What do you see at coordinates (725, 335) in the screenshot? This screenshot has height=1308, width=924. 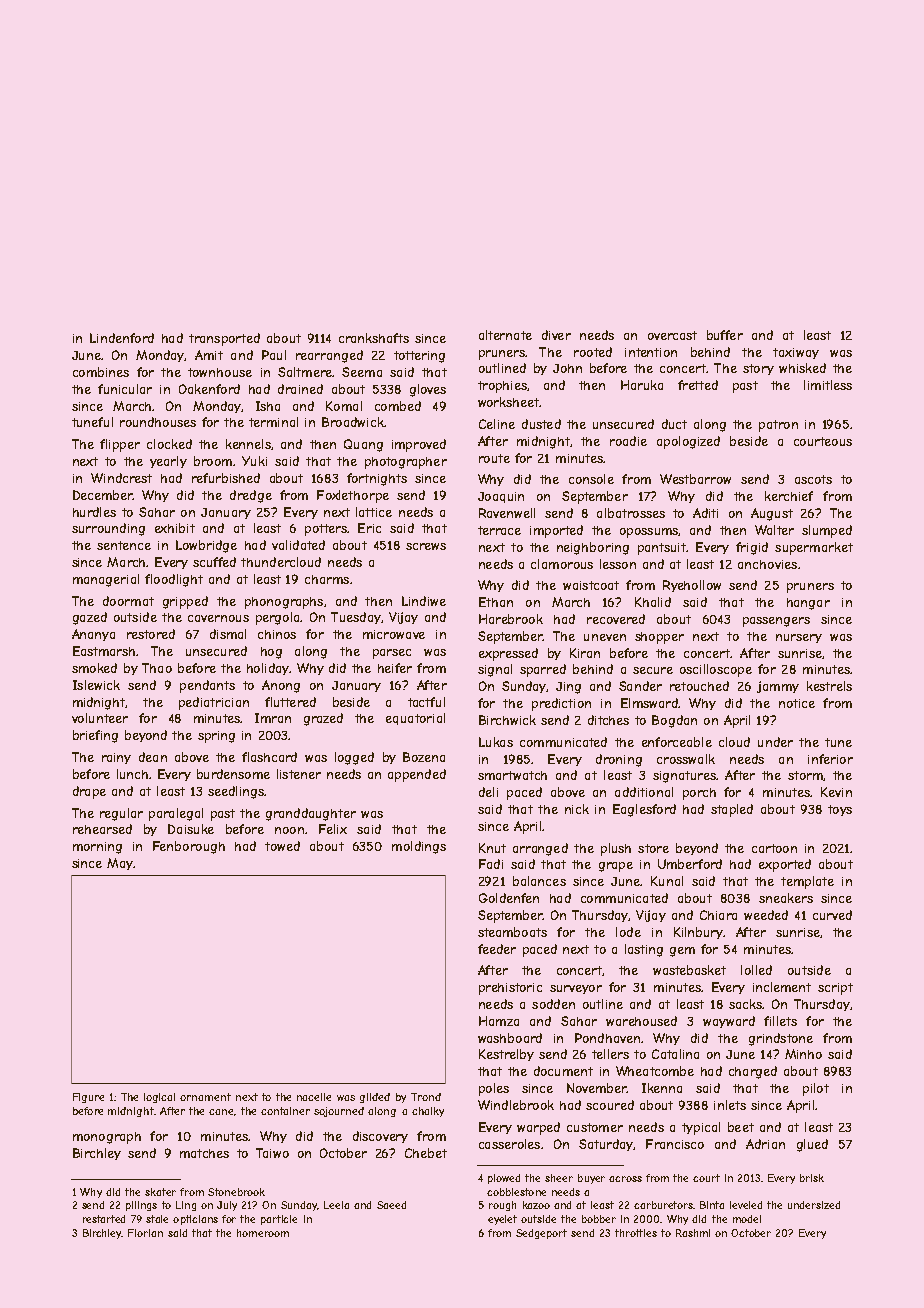 I see `buffer` at bounding box center [725, 335].
